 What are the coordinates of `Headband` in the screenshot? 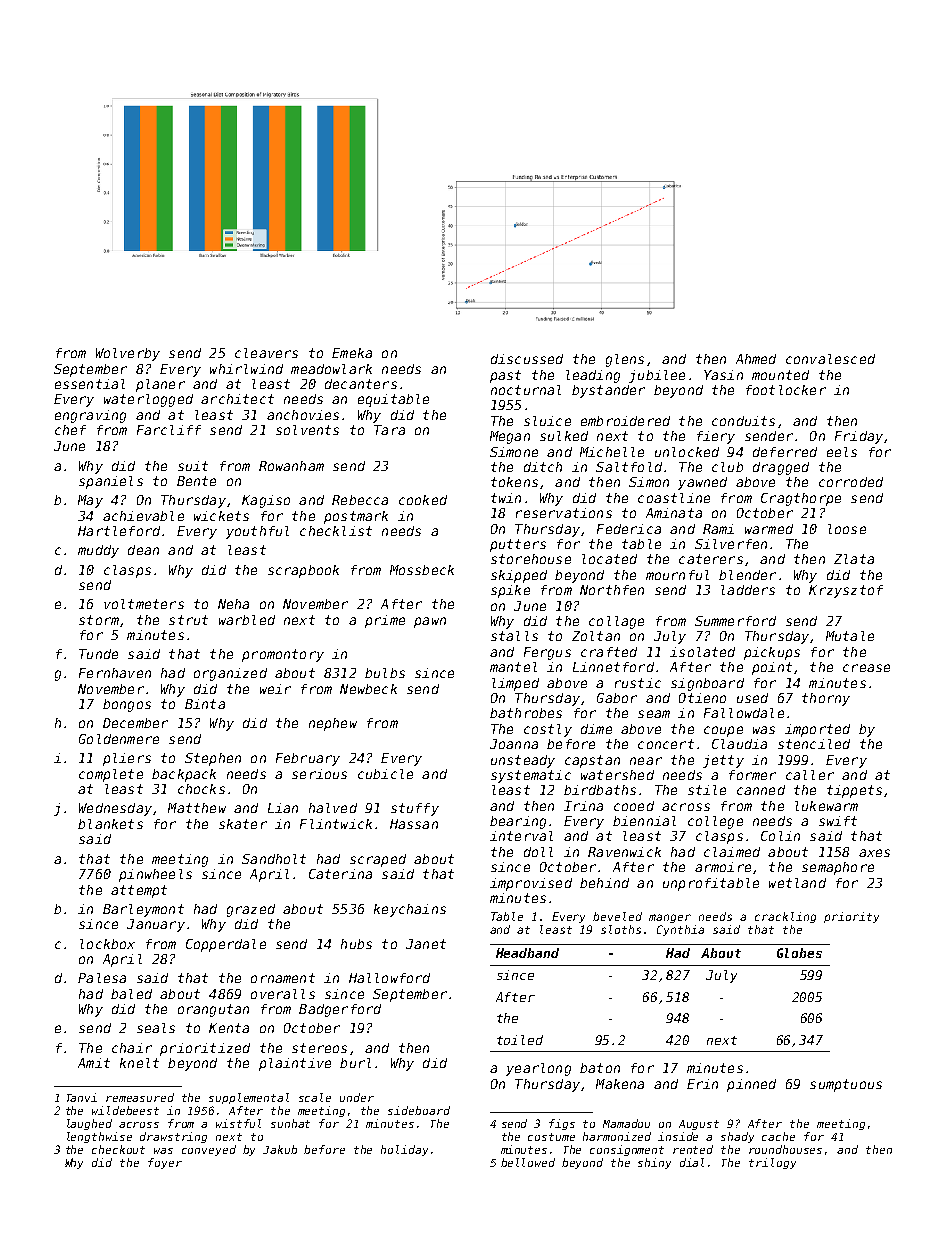 It's located at (527, 953).
